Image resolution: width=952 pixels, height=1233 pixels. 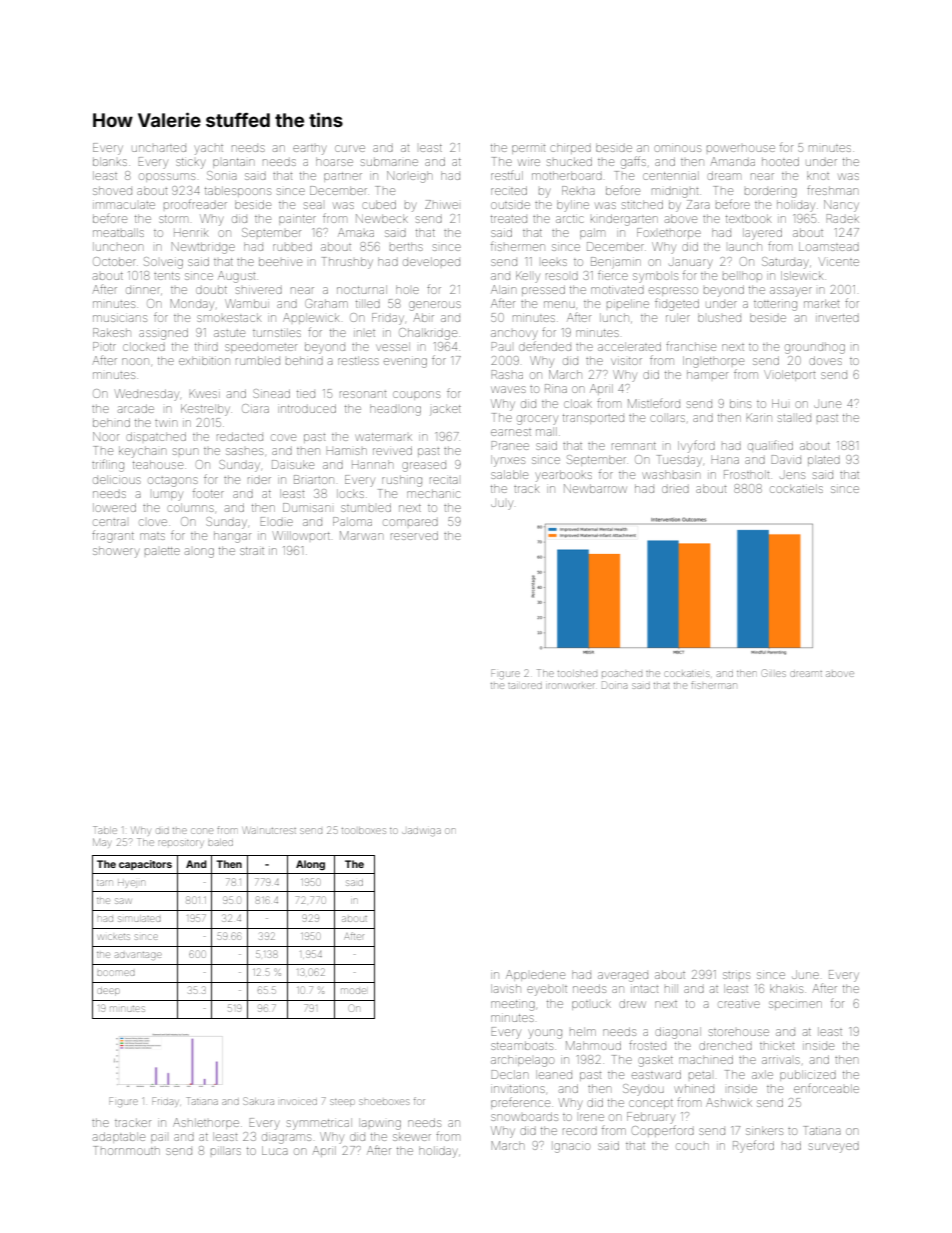 What do you see at coordinates (759, 417) in the screenshot?
I see `Karin` at bounding box center [759, 417].
